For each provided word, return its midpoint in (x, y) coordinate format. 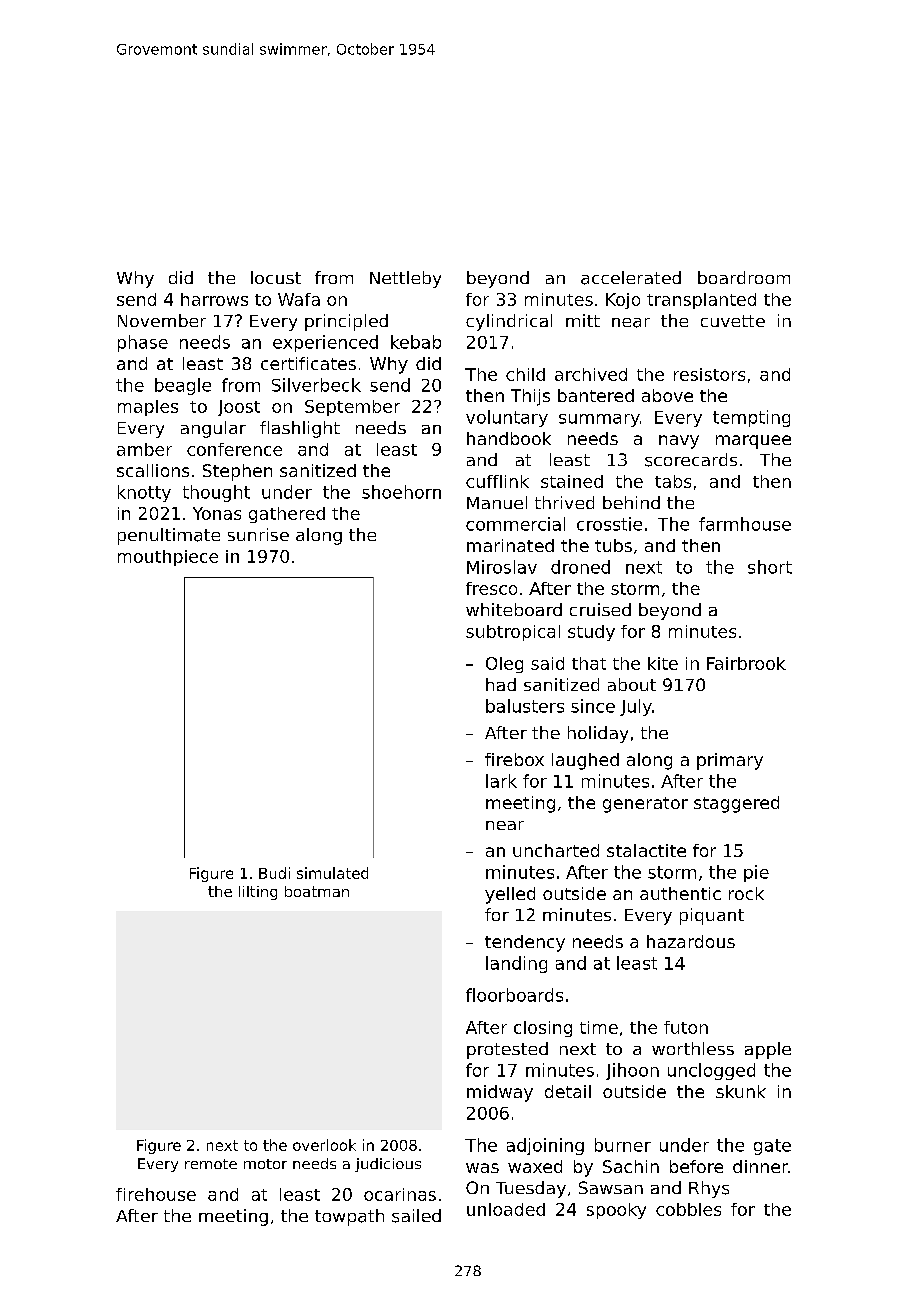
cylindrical (509, 322)
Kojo (623, 301)
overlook (324, 1145)
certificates (308, 363)
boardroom (744, 277)
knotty (144, 493)
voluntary (507, 418)
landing (516, 964)
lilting (258, 893)
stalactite (646, 850)
